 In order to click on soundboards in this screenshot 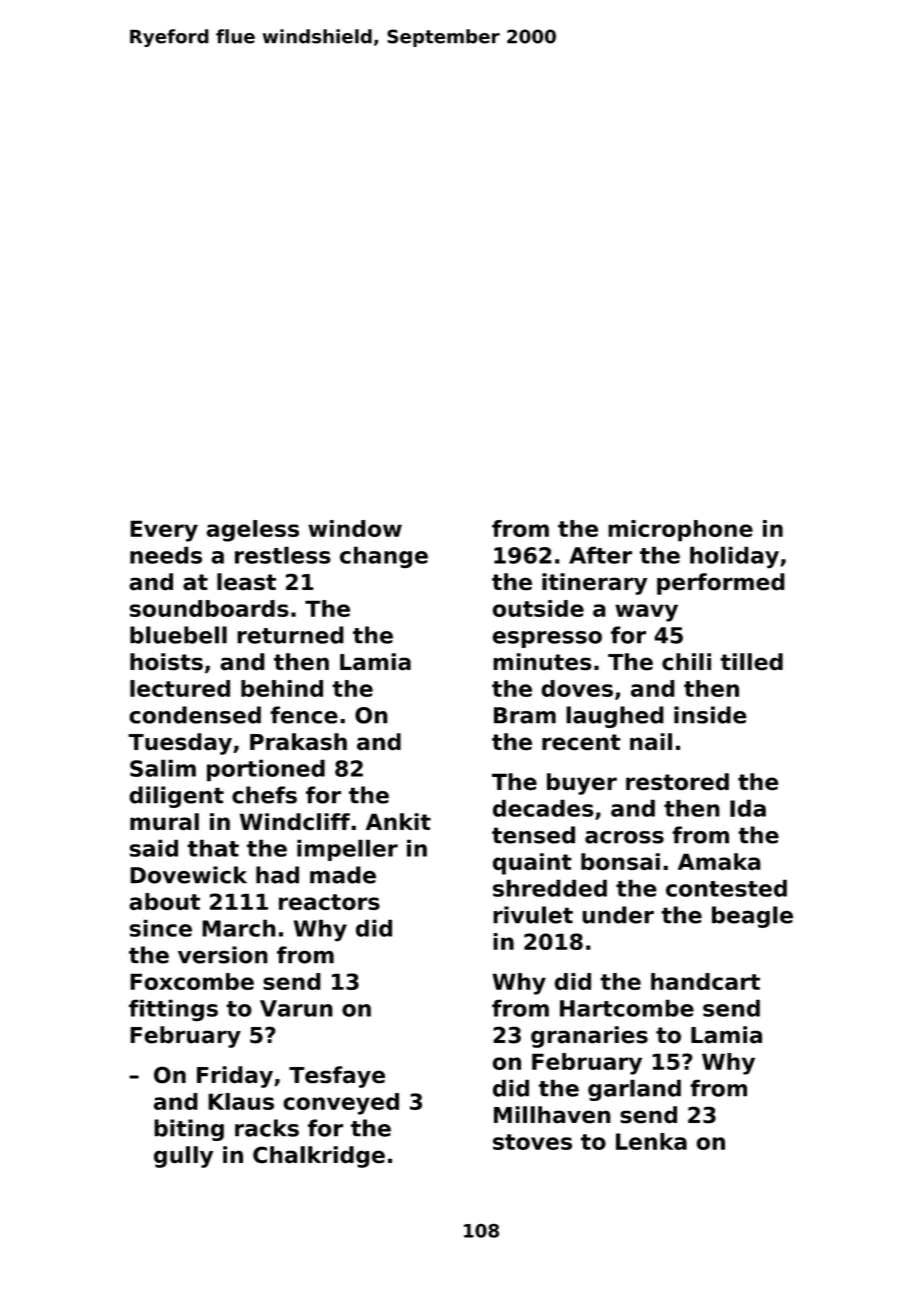, I will do `click(209, 608)`.
